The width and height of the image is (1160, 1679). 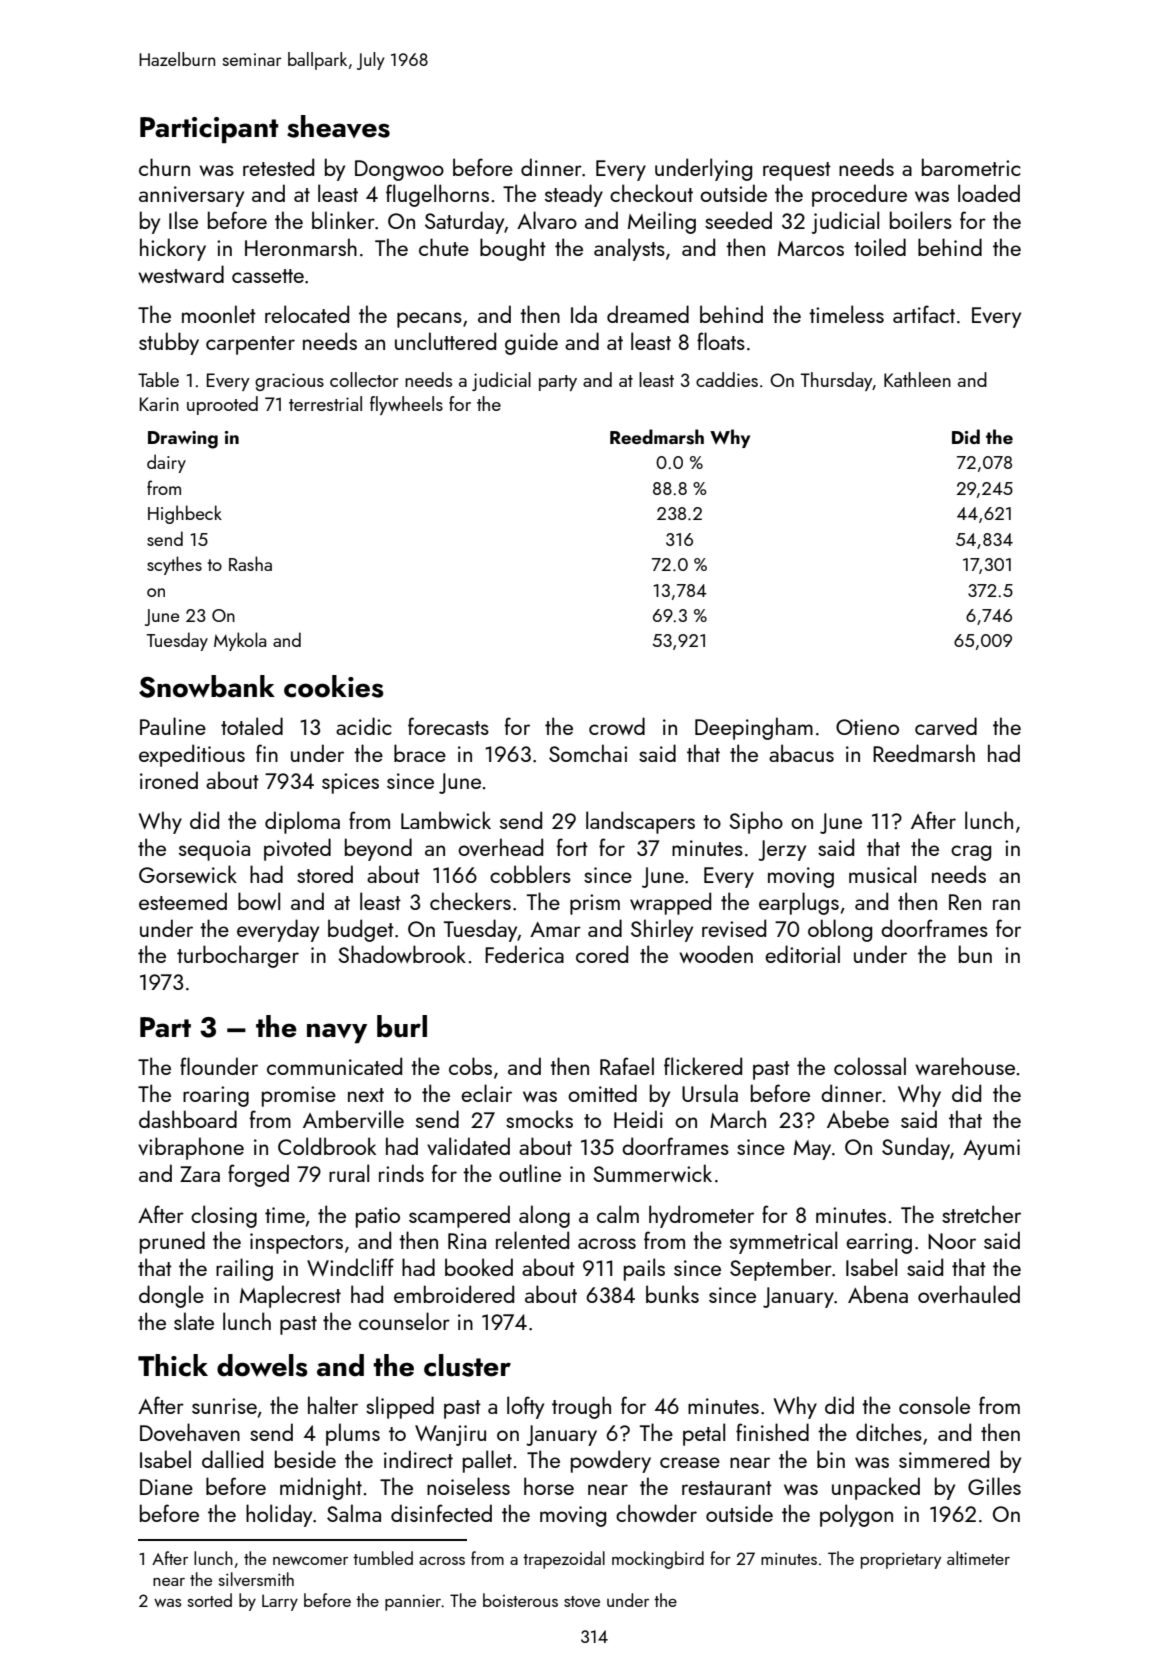 What do you see at coordinates (856, 1515) in the image?
I see `polygon` at bounding box center [856, 1515].
